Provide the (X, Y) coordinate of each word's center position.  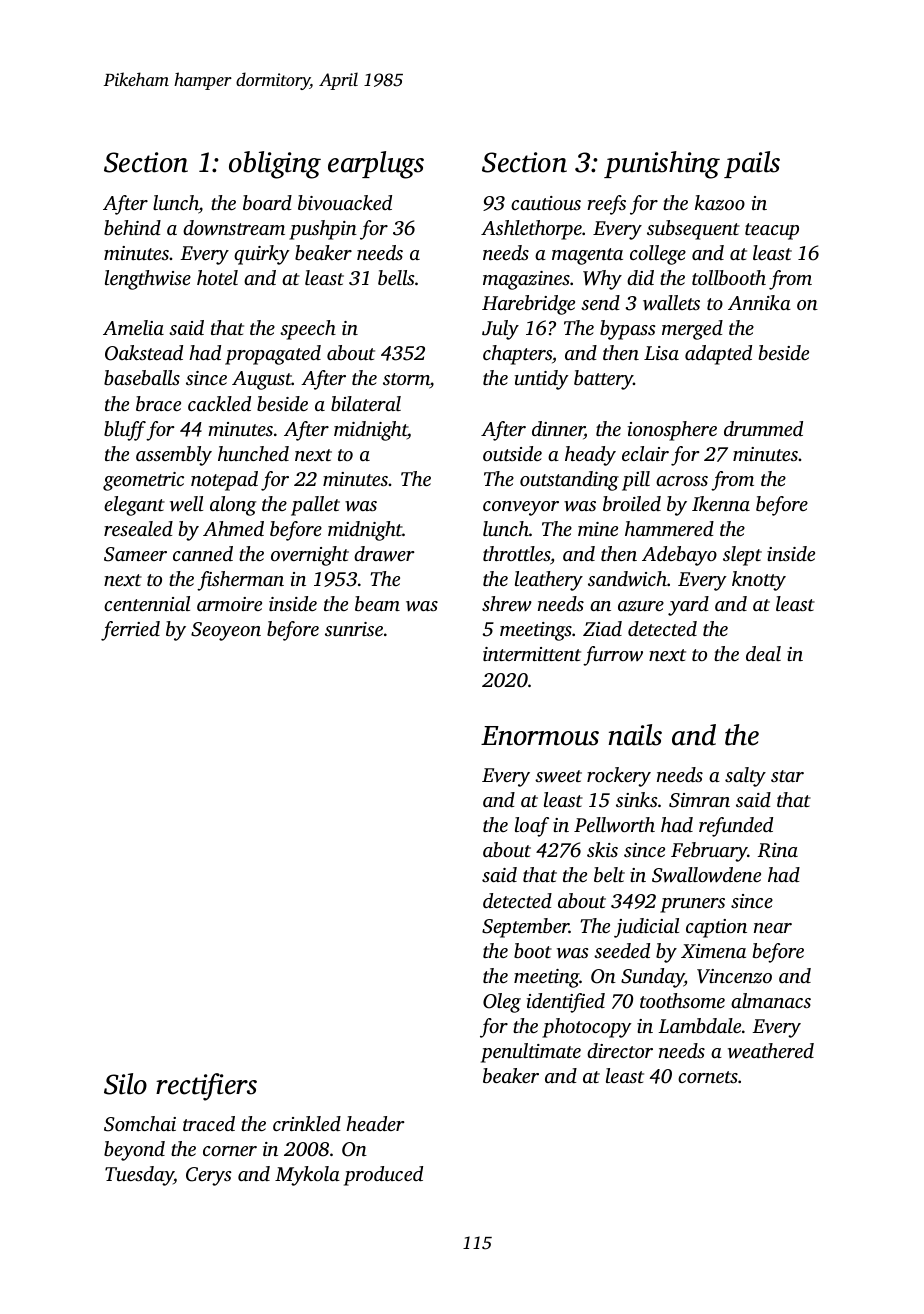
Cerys (208, 1176)
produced (383, 1176)
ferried (130, 631)
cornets (708, 1077)
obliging (275, 165)
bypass (627, 330)
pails (752, 164)
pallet (315, 506)
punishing (662, 165)
